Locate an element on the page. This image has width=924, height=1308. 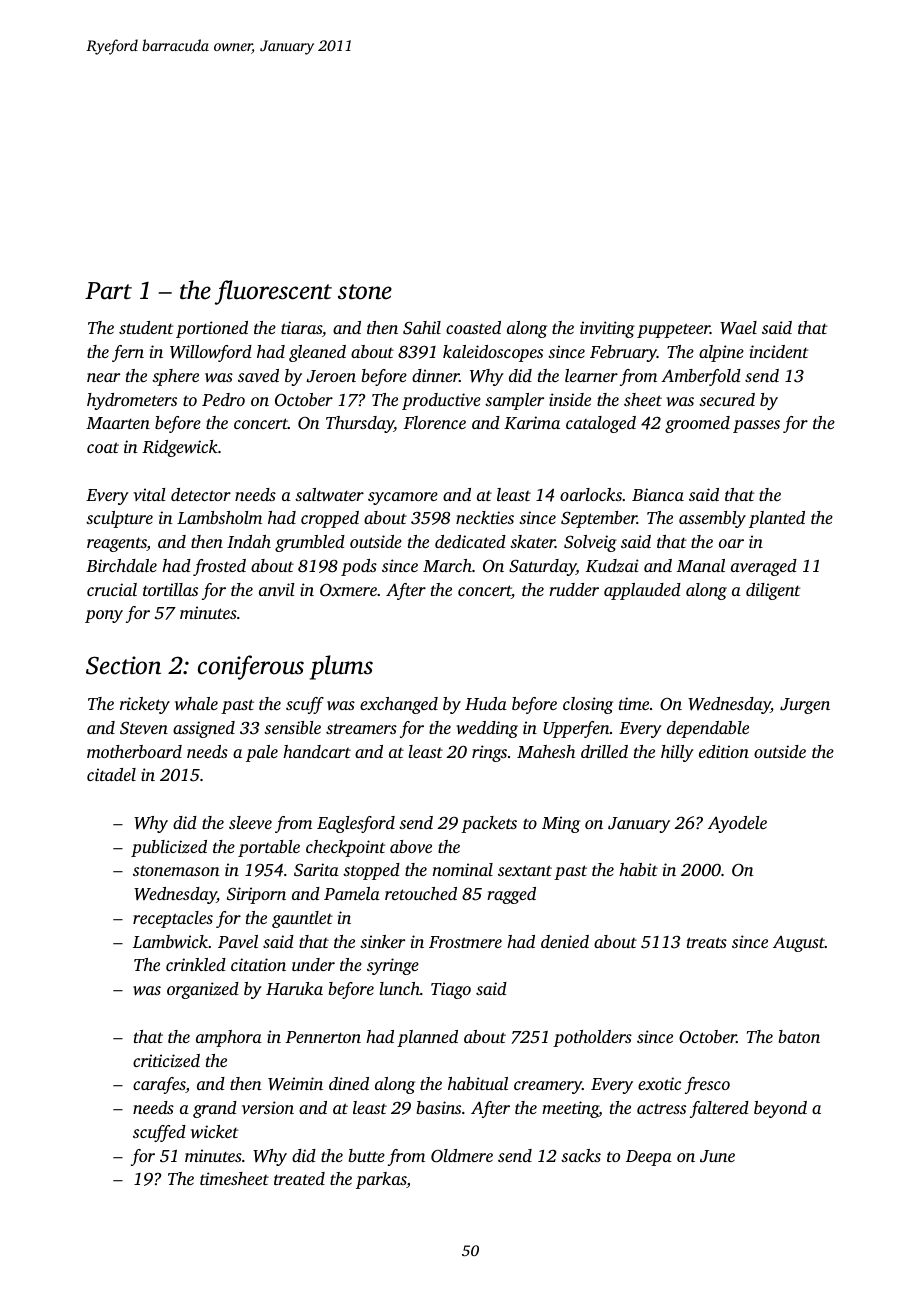
rings is located at coordinates (489, 753).
